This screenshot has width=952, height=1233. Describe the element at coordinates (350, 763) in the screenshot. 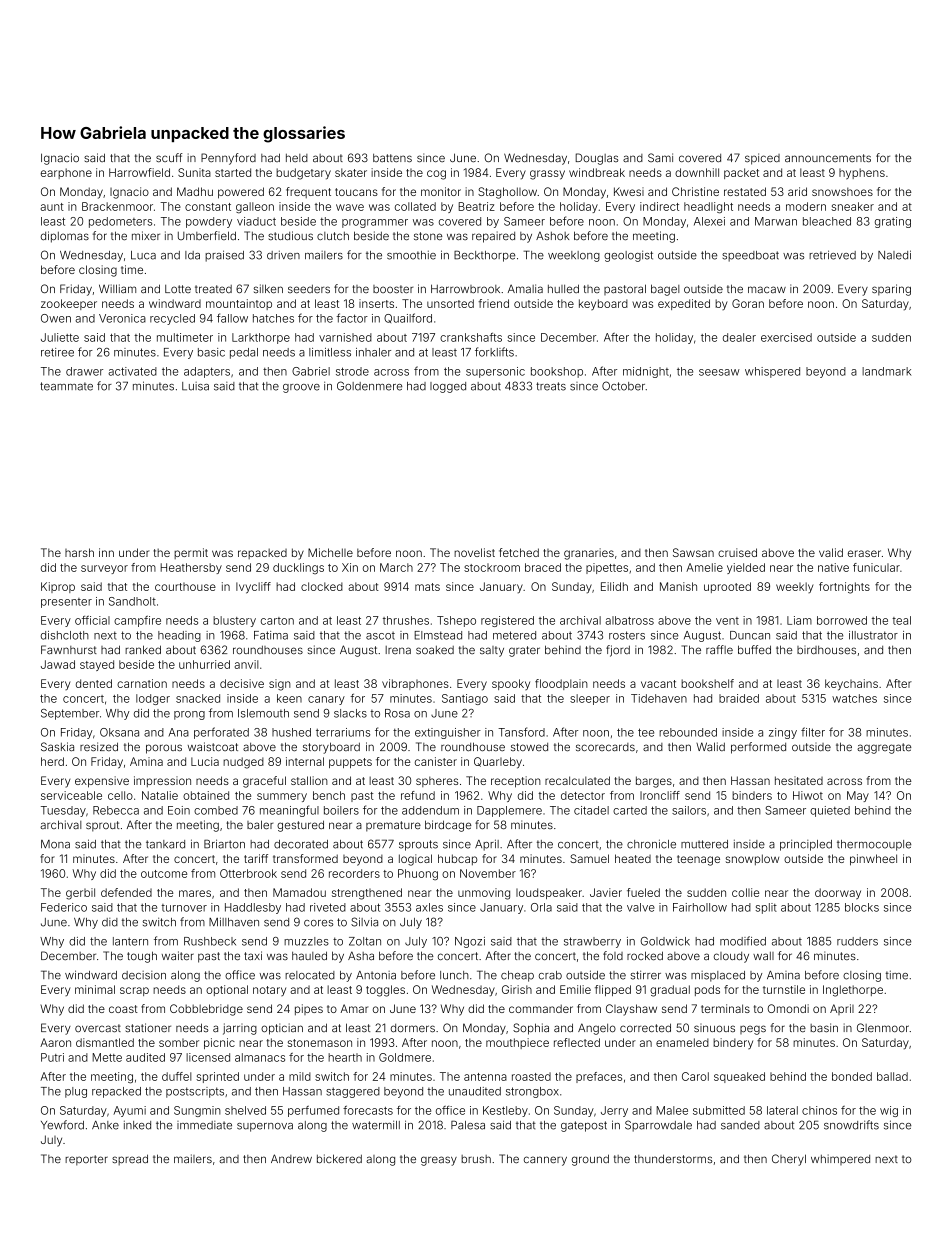

I see `puppets` at that location.
